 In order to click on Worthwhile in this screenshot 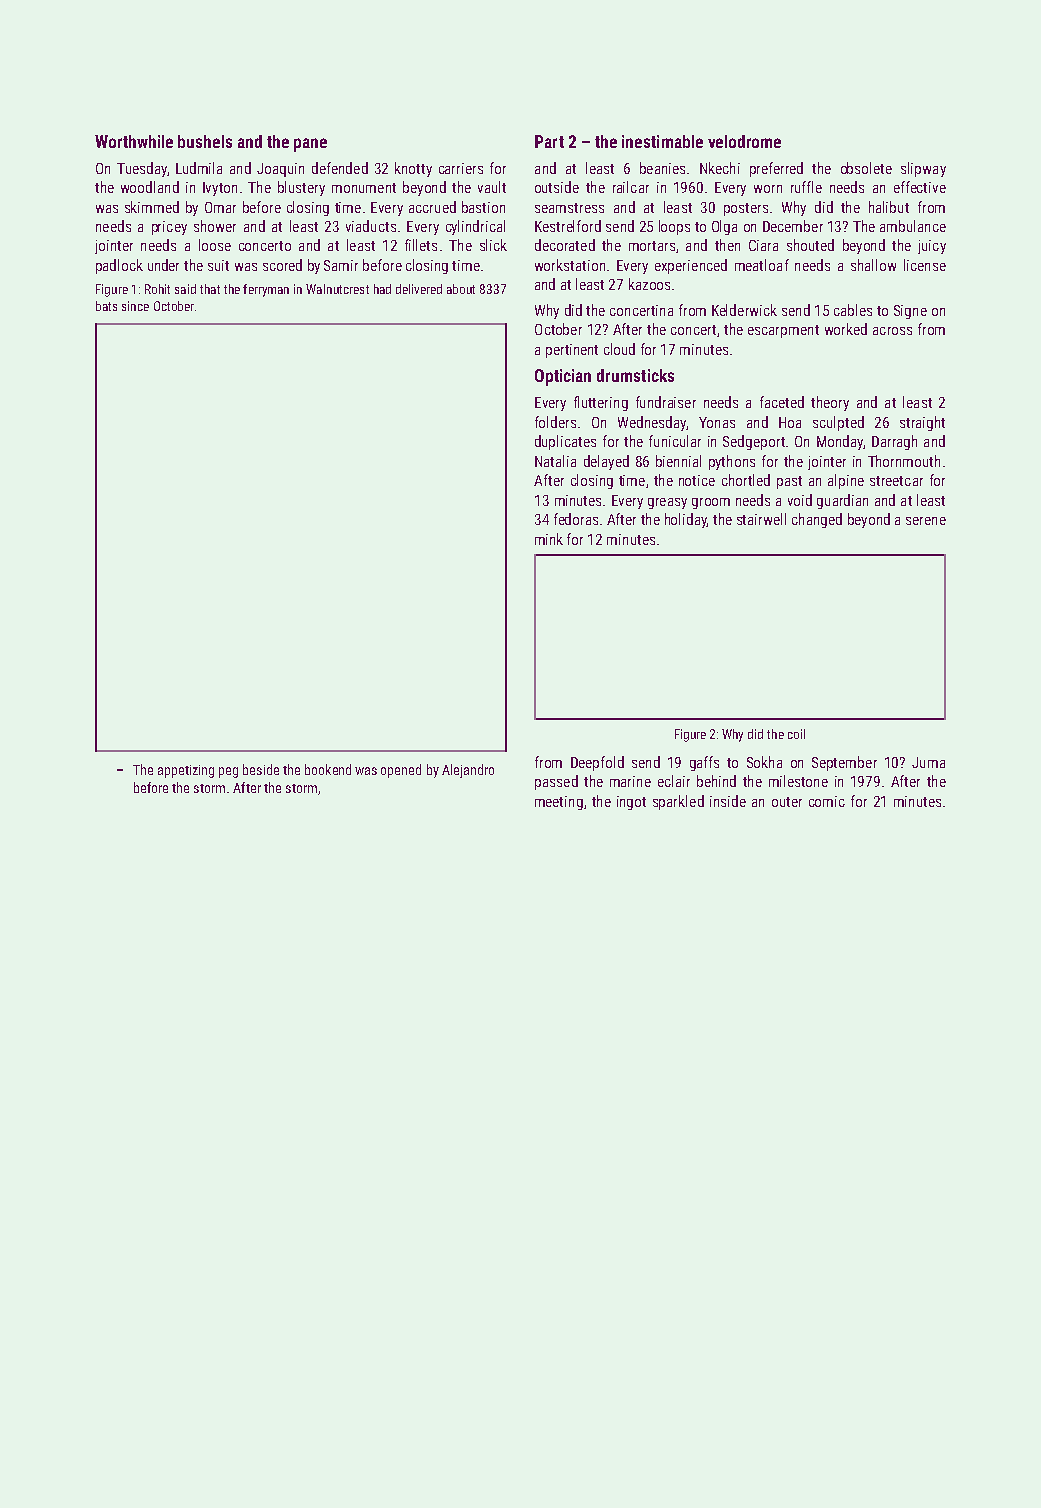, I will do `click(134, 141)`.
